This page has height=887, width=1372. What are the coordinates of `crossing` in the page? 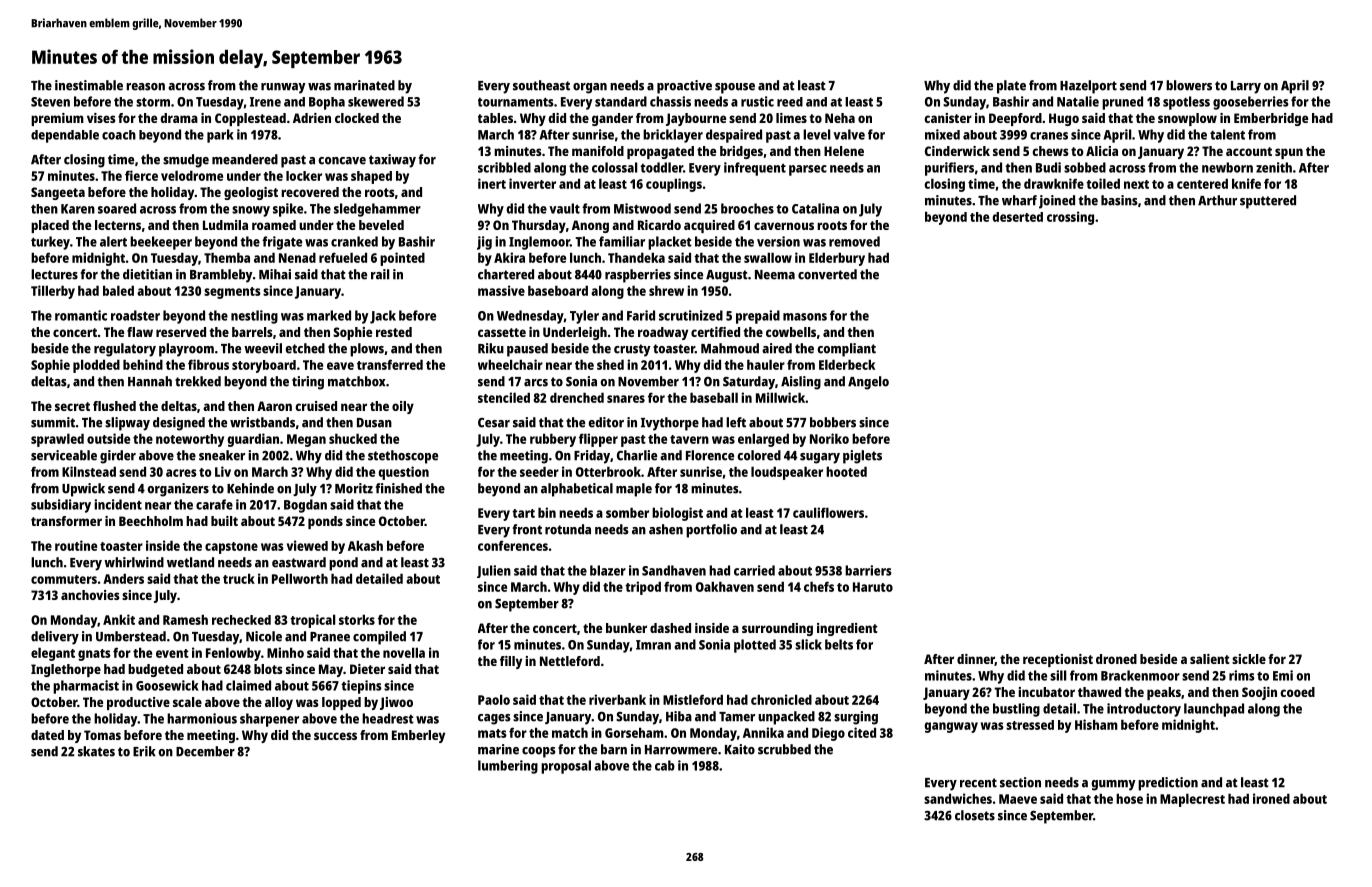 It's located at (1070, 218).
